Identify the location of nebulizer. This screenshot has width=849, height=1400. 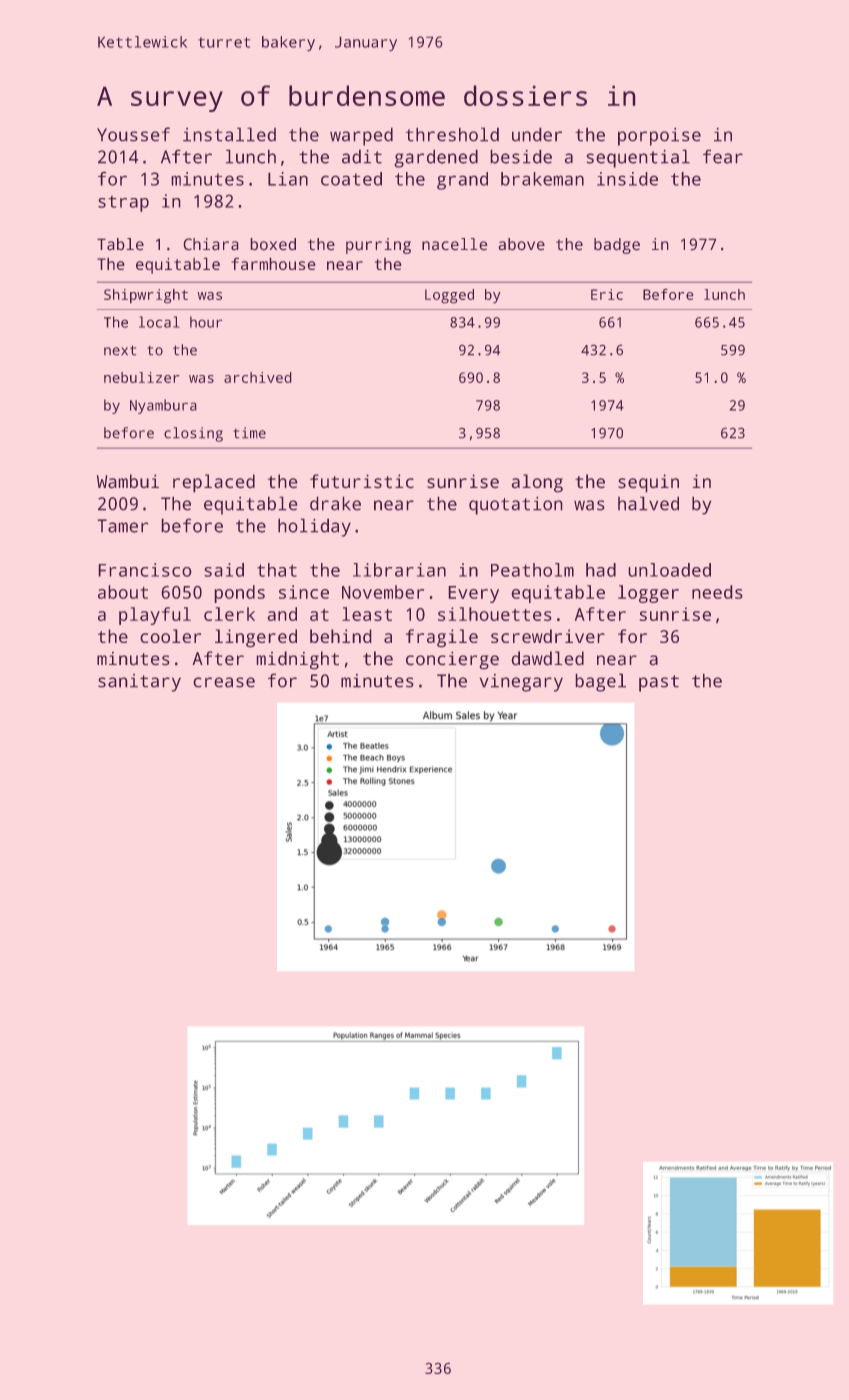
(141, 377).
